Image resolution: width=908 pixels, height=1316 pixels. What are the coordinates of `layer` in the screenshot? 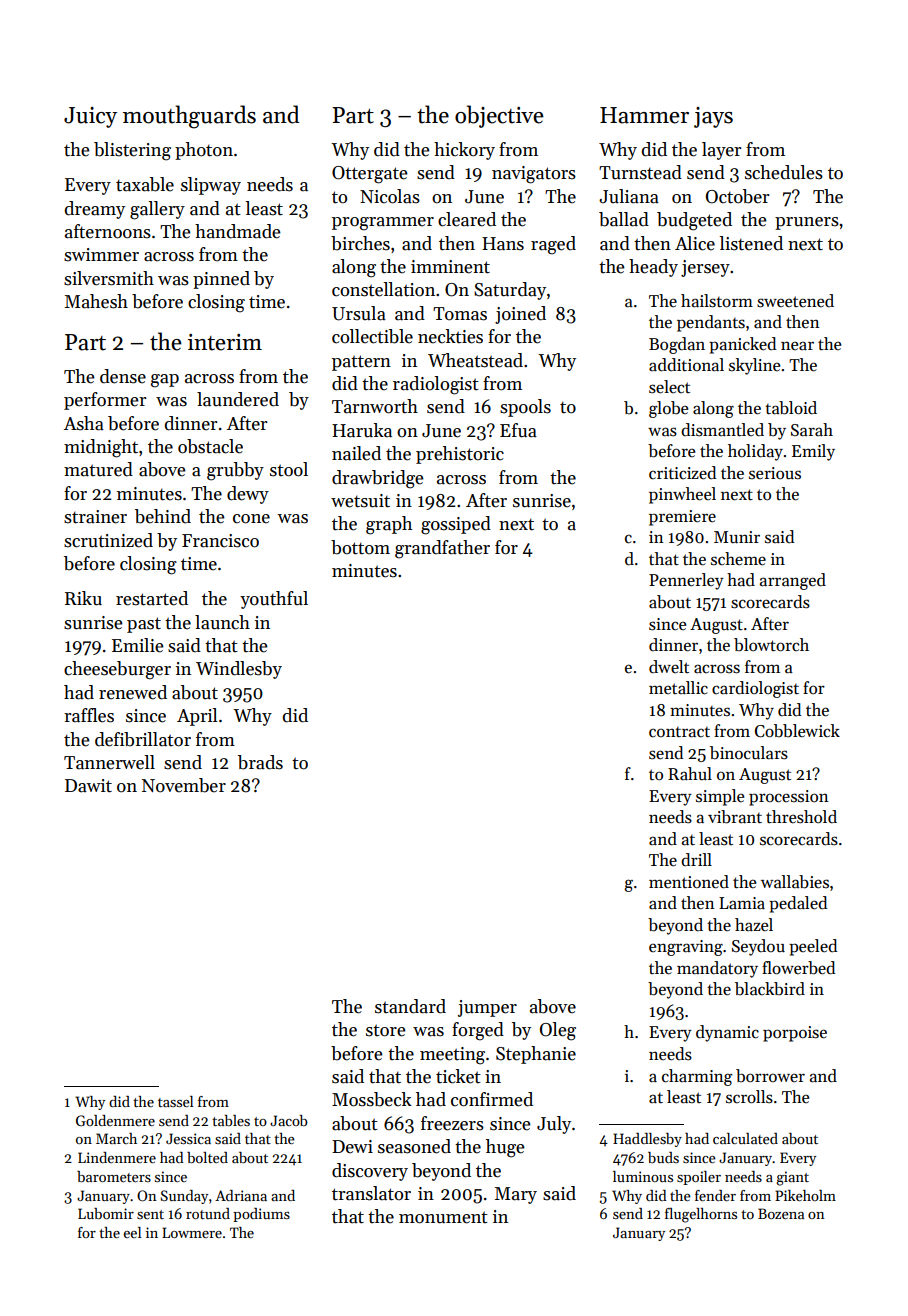 It's located at (722, 151).
